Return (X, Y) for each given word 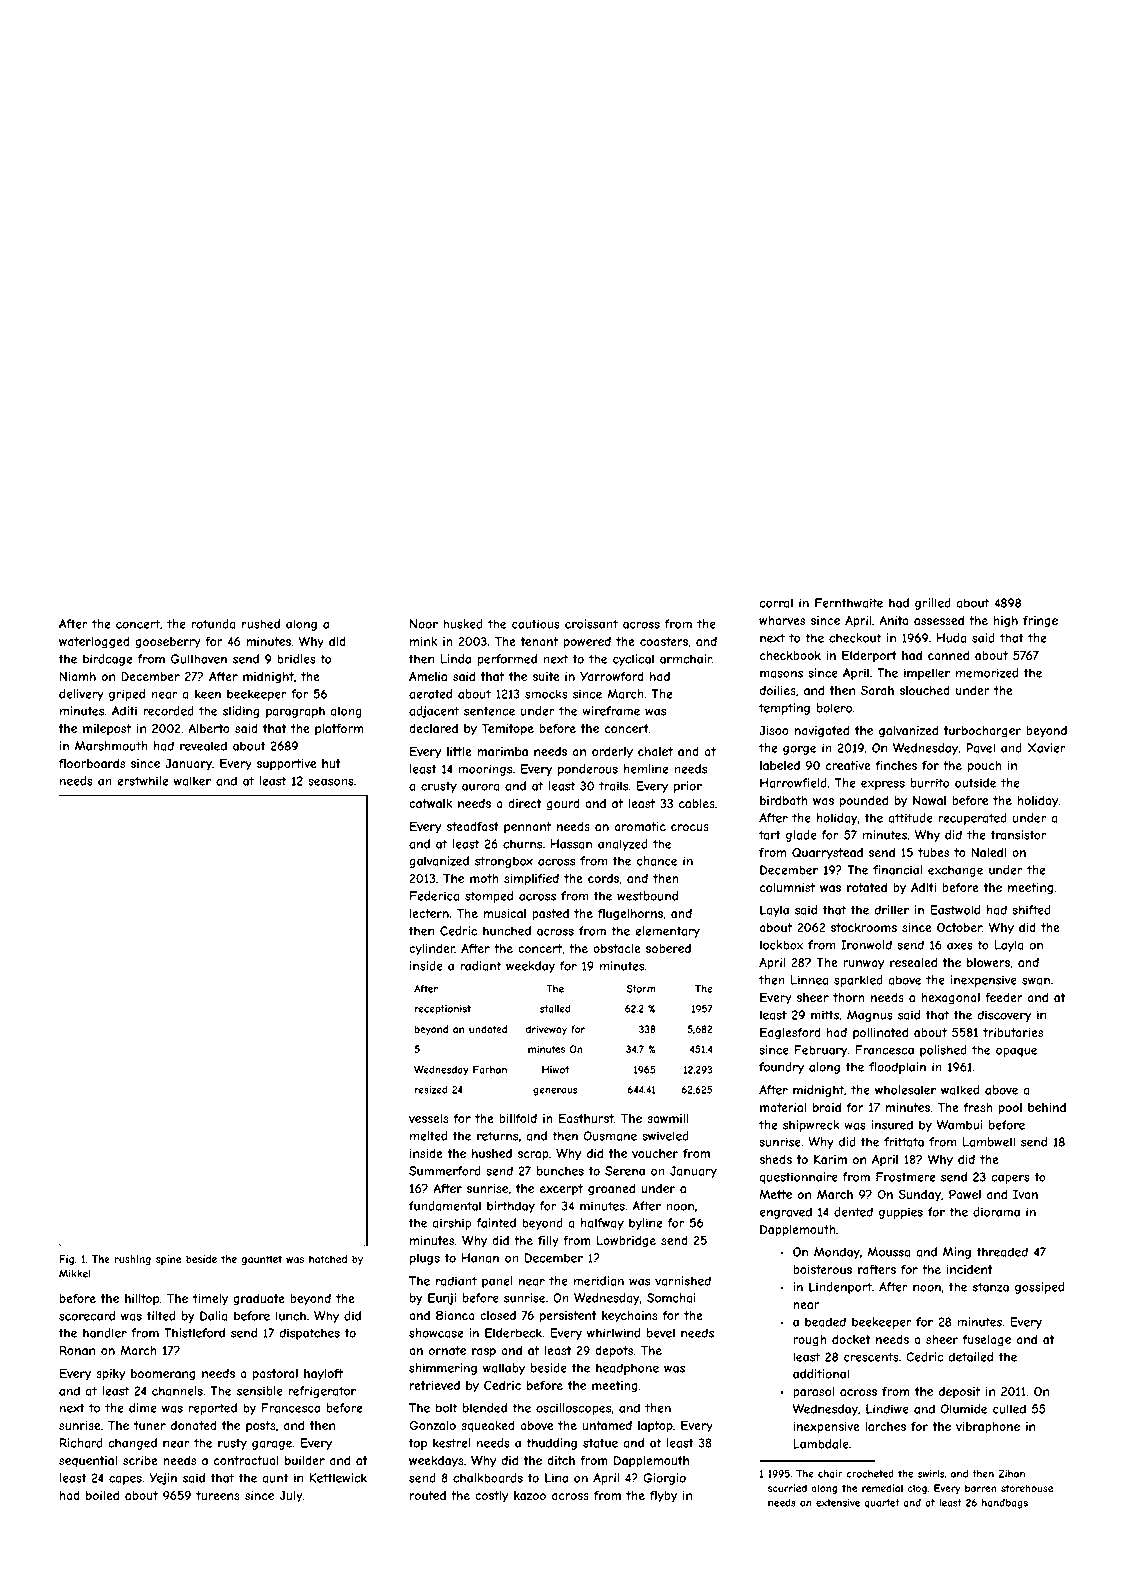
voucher (655, 1153)
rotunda (213, 624)
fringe (1040, 622)
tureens (218, 1495)
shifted (1031, 910)
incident (970, 1269)
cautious (536, 624)
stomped (489, 897)
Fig (66, 1260)
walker (192, 781)
